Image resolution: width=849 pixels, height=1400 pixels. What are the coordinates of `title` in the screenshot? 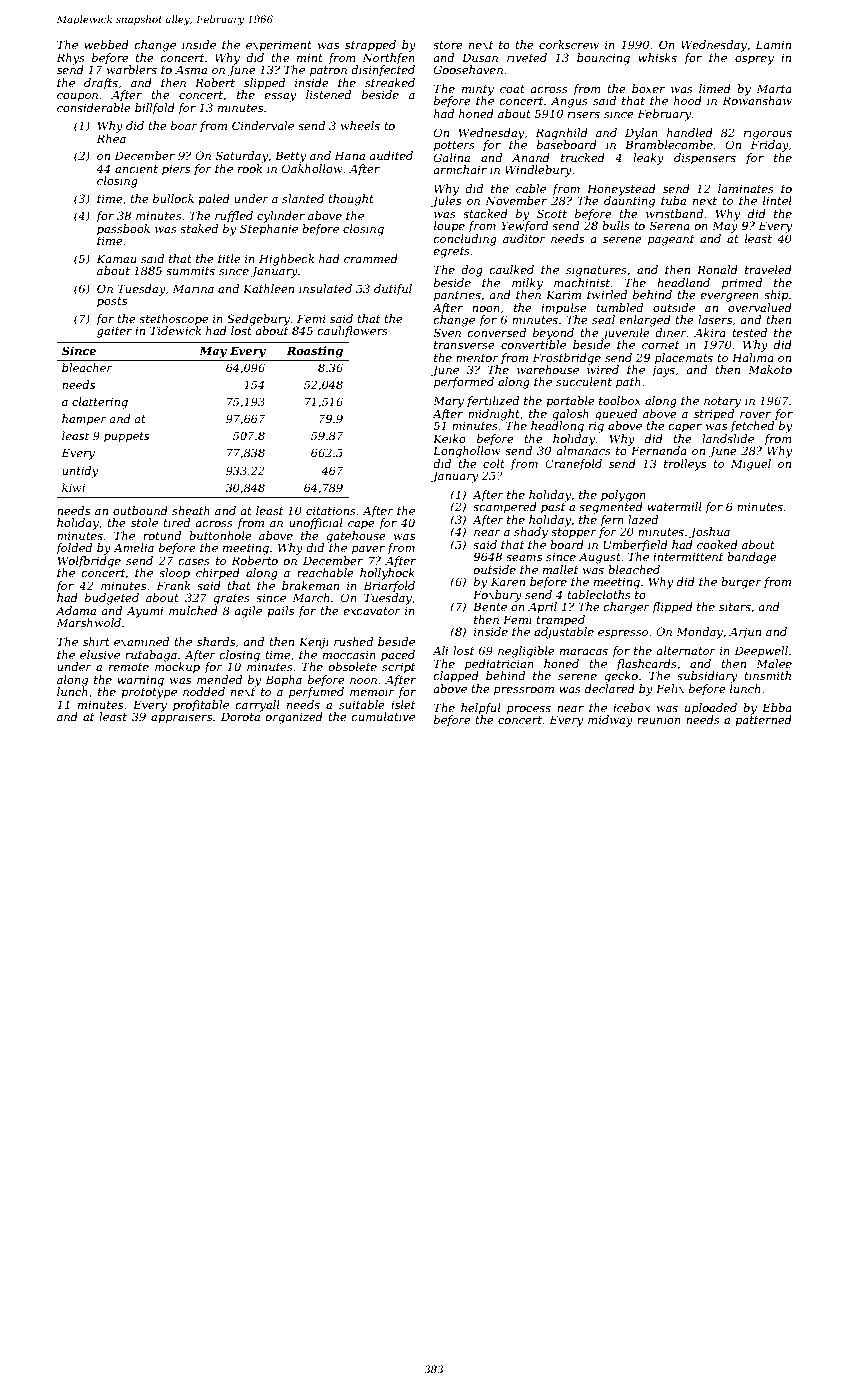 It's located at (229, 258).
